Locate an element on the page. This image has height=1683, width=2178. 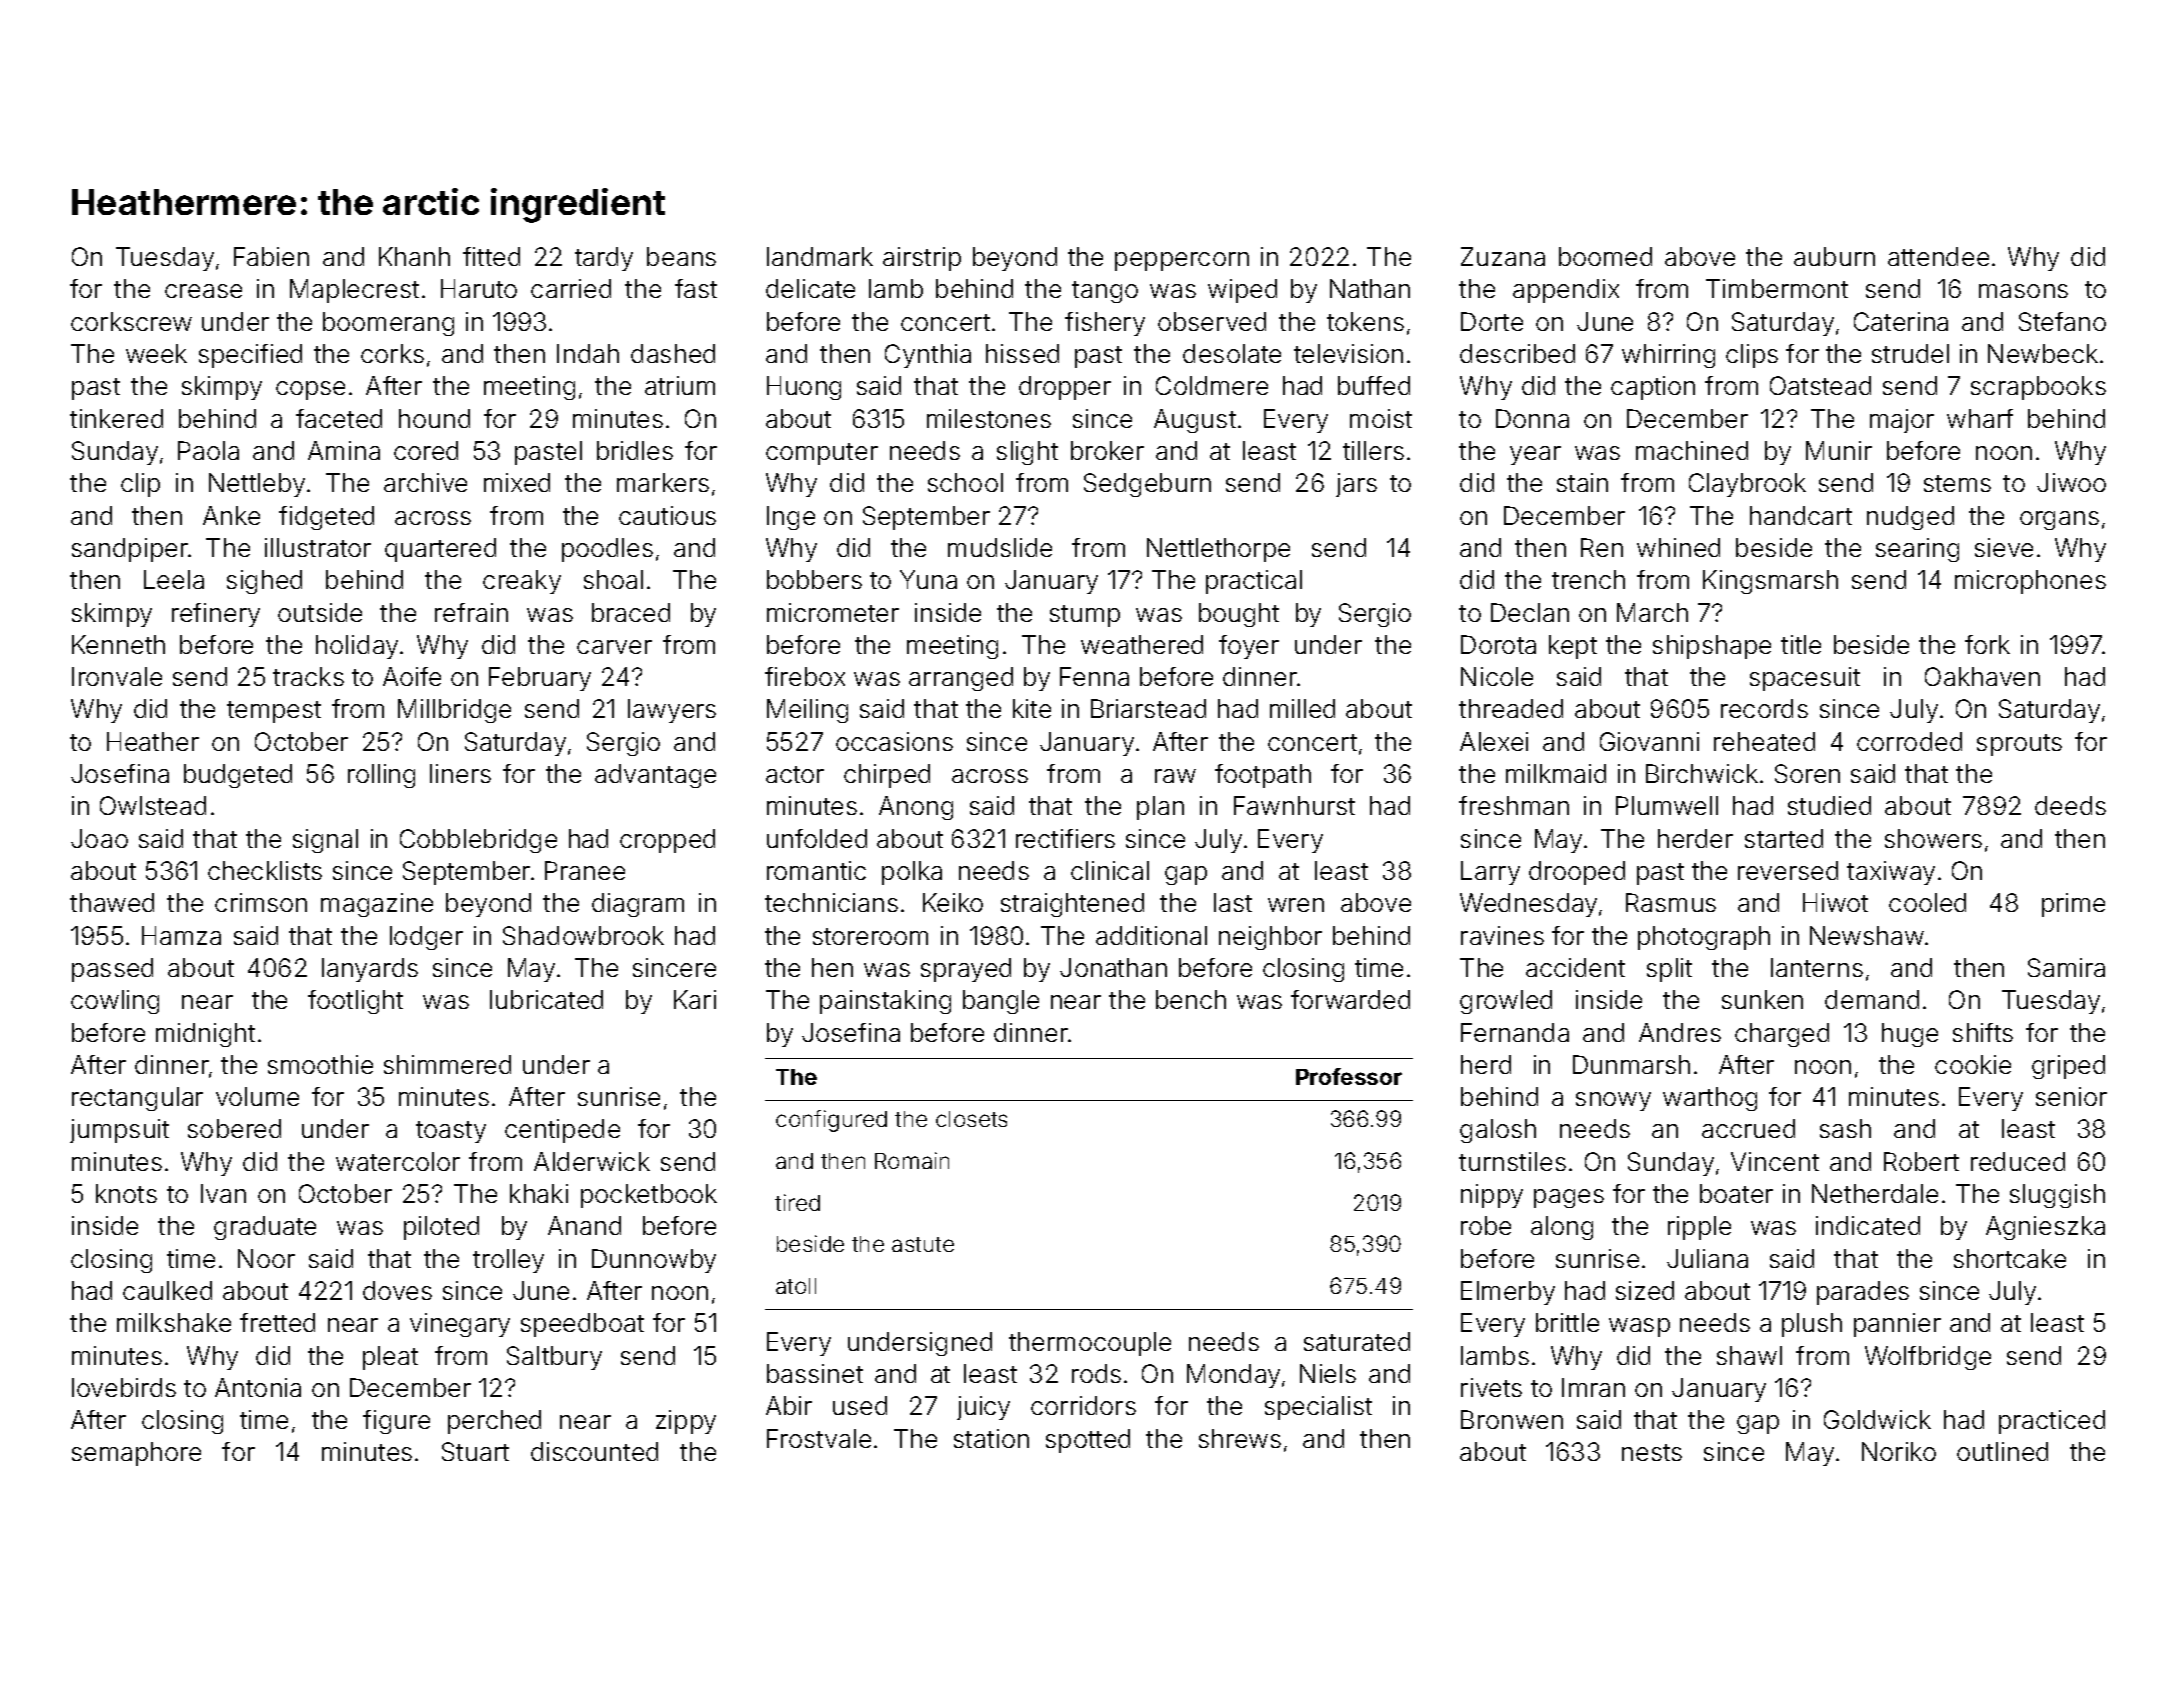
senior is located at coordinates (2071, 1096).
